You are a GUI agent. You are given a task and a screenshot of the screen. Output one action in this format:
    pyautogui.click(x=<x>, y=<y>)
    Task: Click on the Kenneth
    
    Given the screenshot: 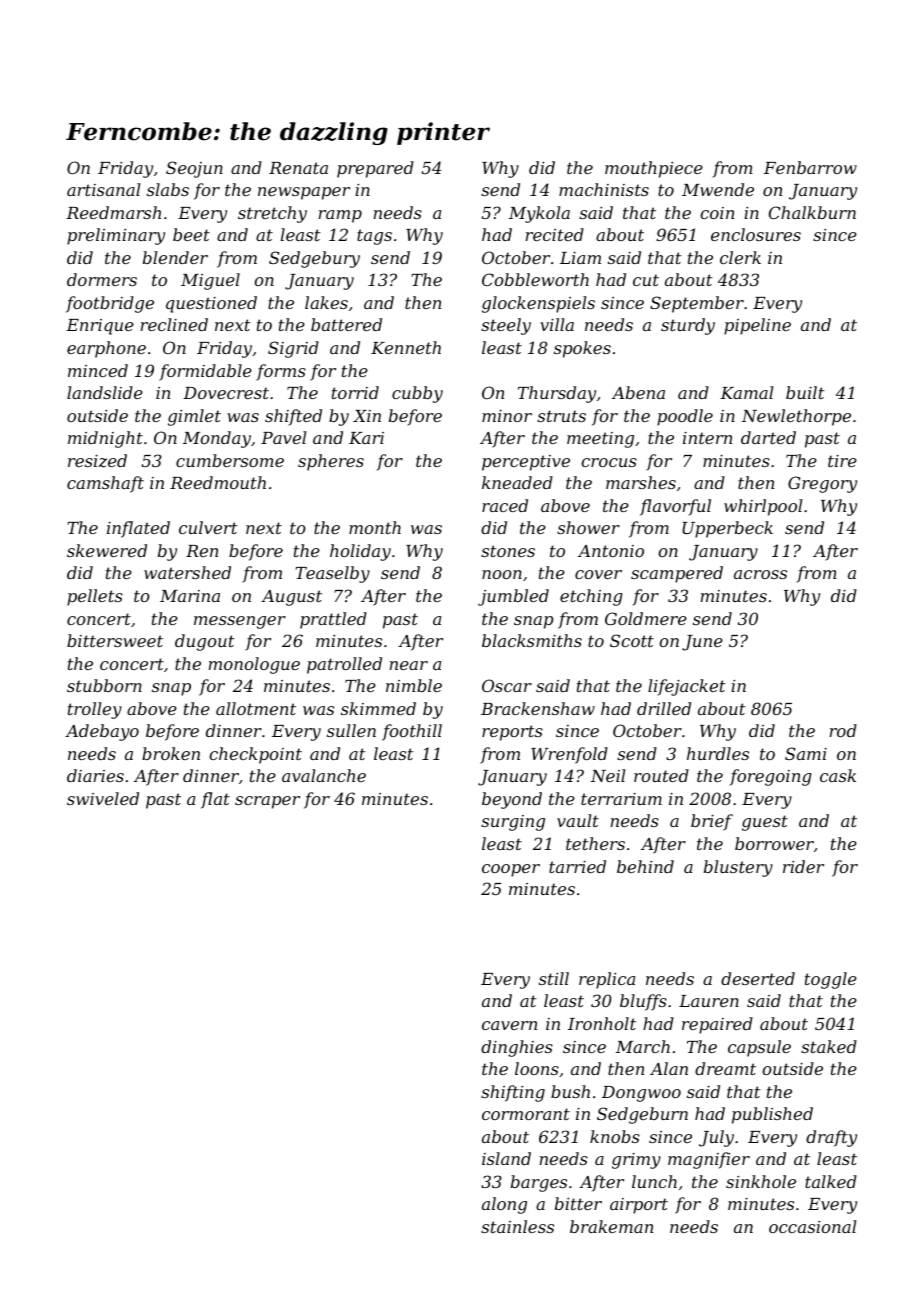 What is the action you would take?
    pyautogui.click(x=406, y=347)
